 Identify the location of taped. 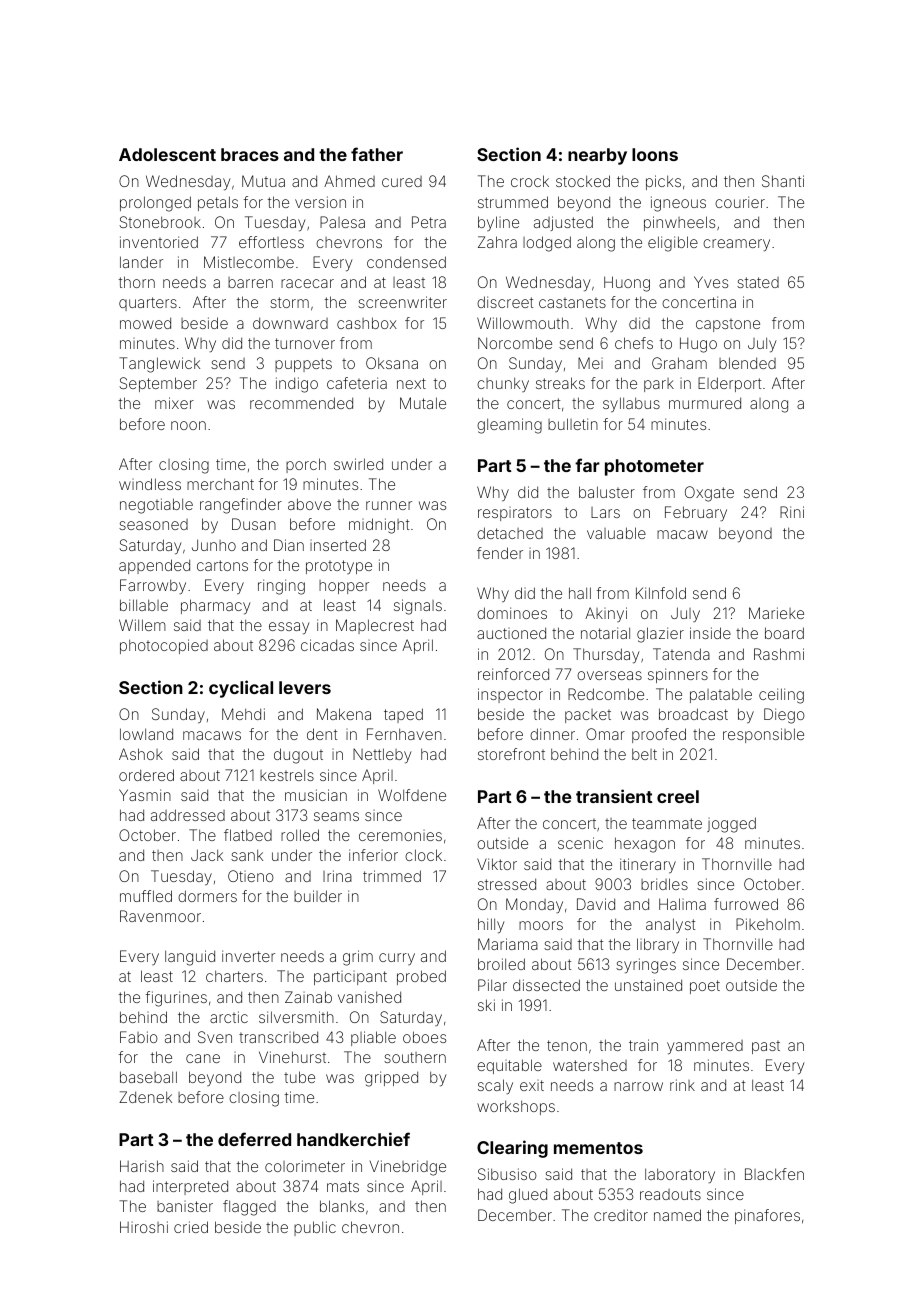
(403, 715).
